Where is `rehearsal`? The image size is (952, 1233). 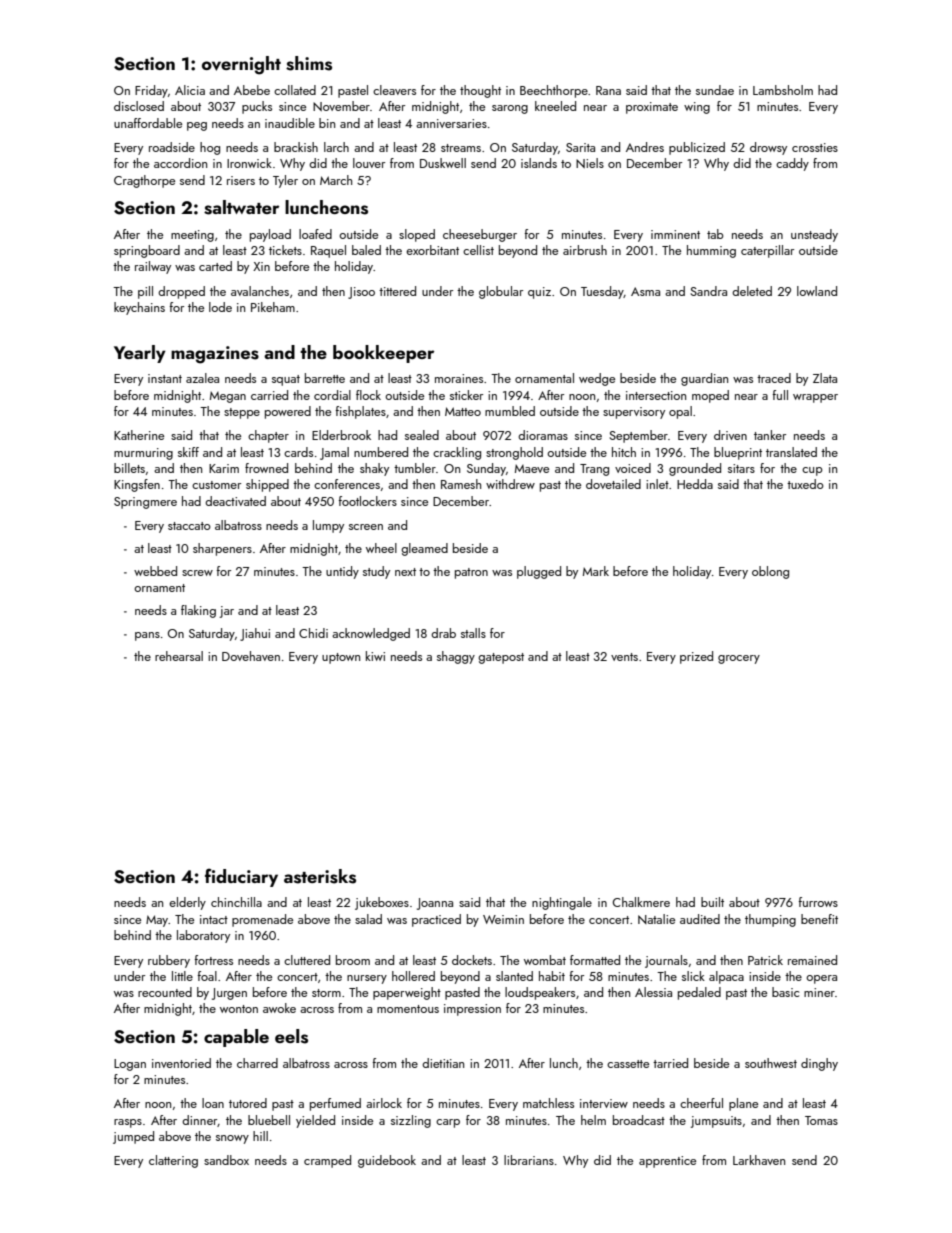 rehearsal is located at coordinates (179, 656).
